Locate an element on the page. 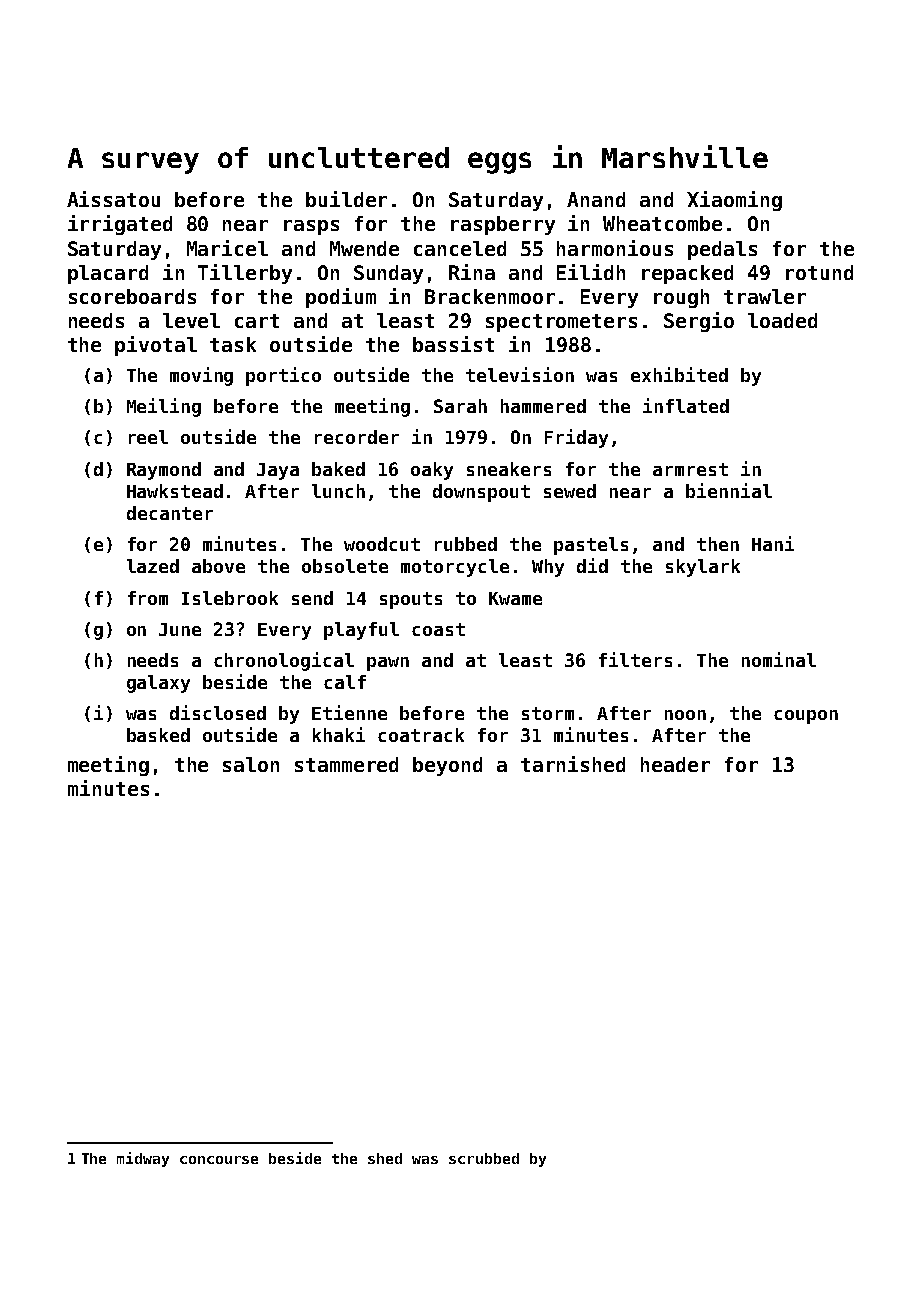 The width and height of the document is (924, 1311). decanter is located at coordinates (170, 513).
